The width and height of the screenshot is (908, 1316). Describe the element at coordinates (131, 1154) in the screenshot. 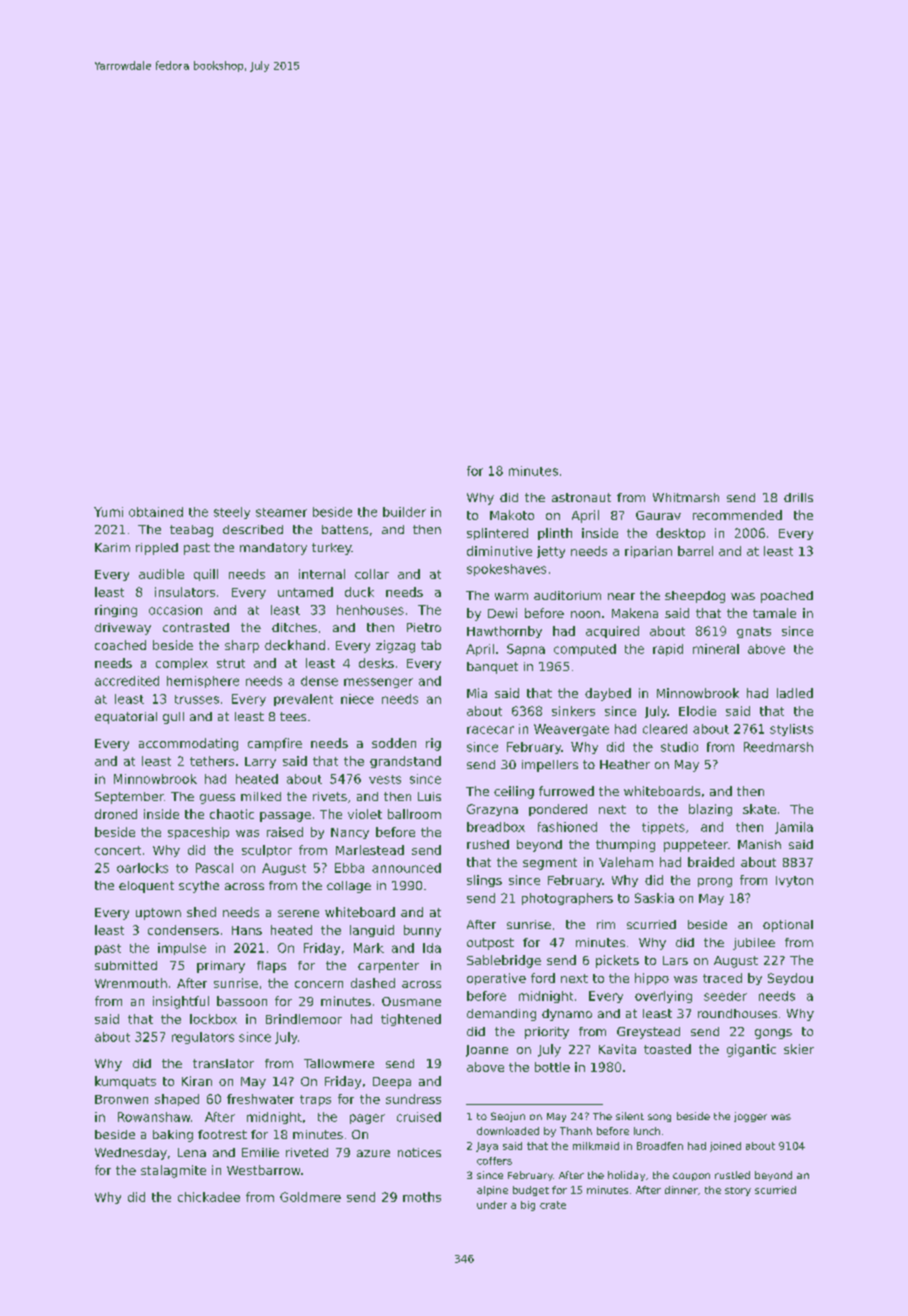

I see `Wednesday` at that location.
